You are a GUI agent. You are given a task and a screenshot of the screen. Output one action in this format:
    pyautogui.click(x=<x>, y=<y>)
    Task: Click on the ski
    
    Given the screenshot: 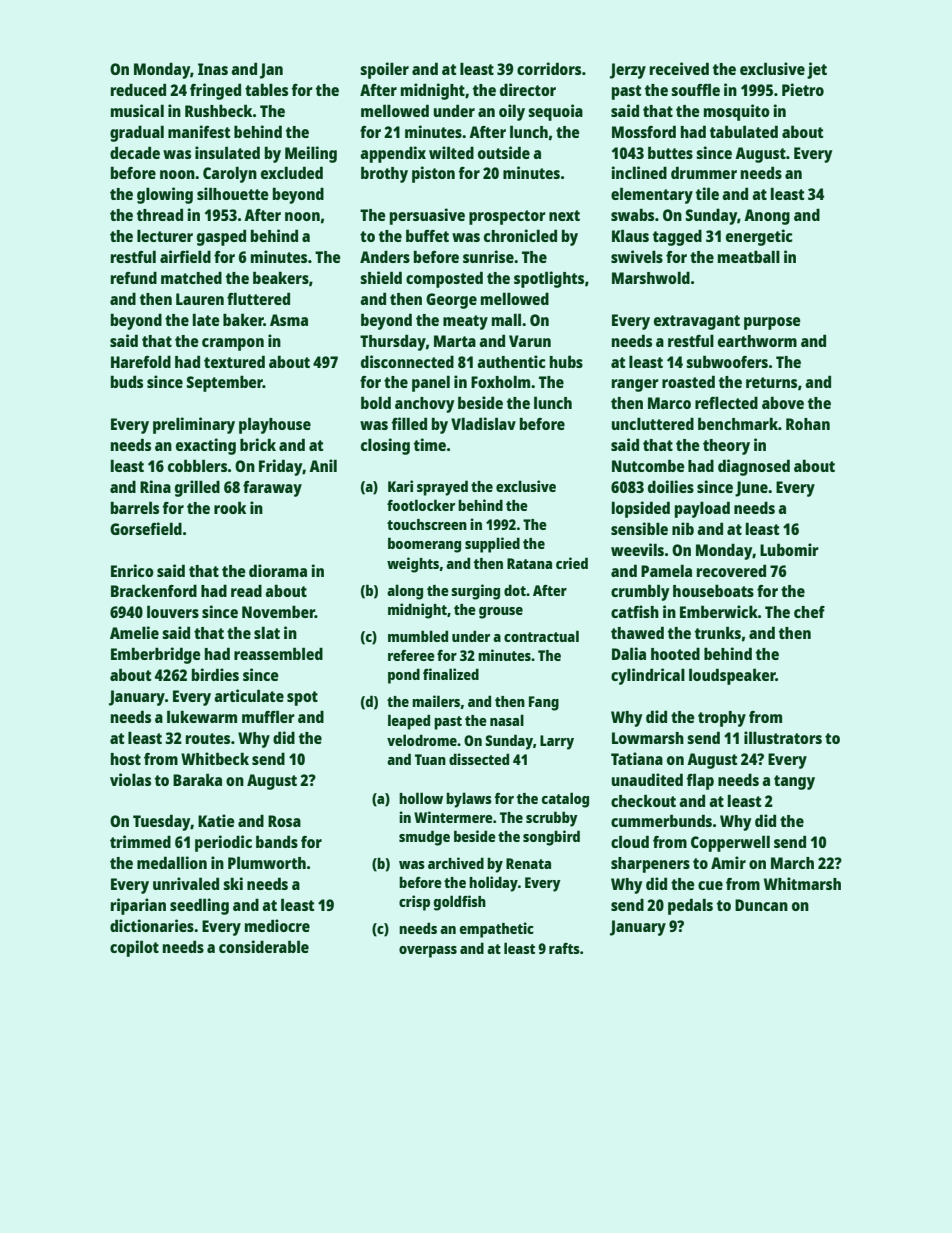 What is the action you would take?
    pyautogui.click(x=233, y=883)
